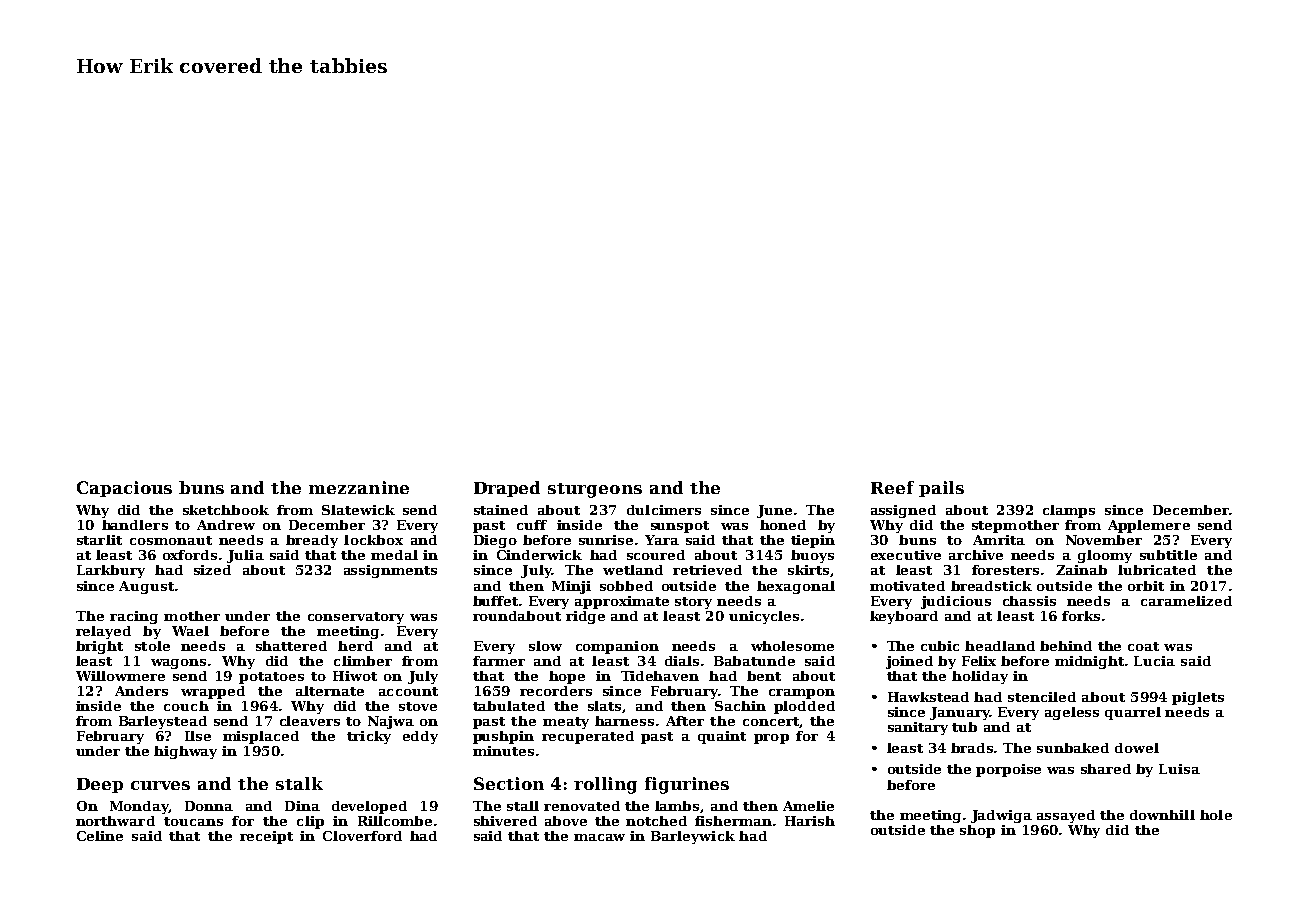 Image resolution: width=1308 pixels, height=924 pixels. Describe the element at coordinates (1154, 661) in the screenshot. I see `Lucia` at that location.
